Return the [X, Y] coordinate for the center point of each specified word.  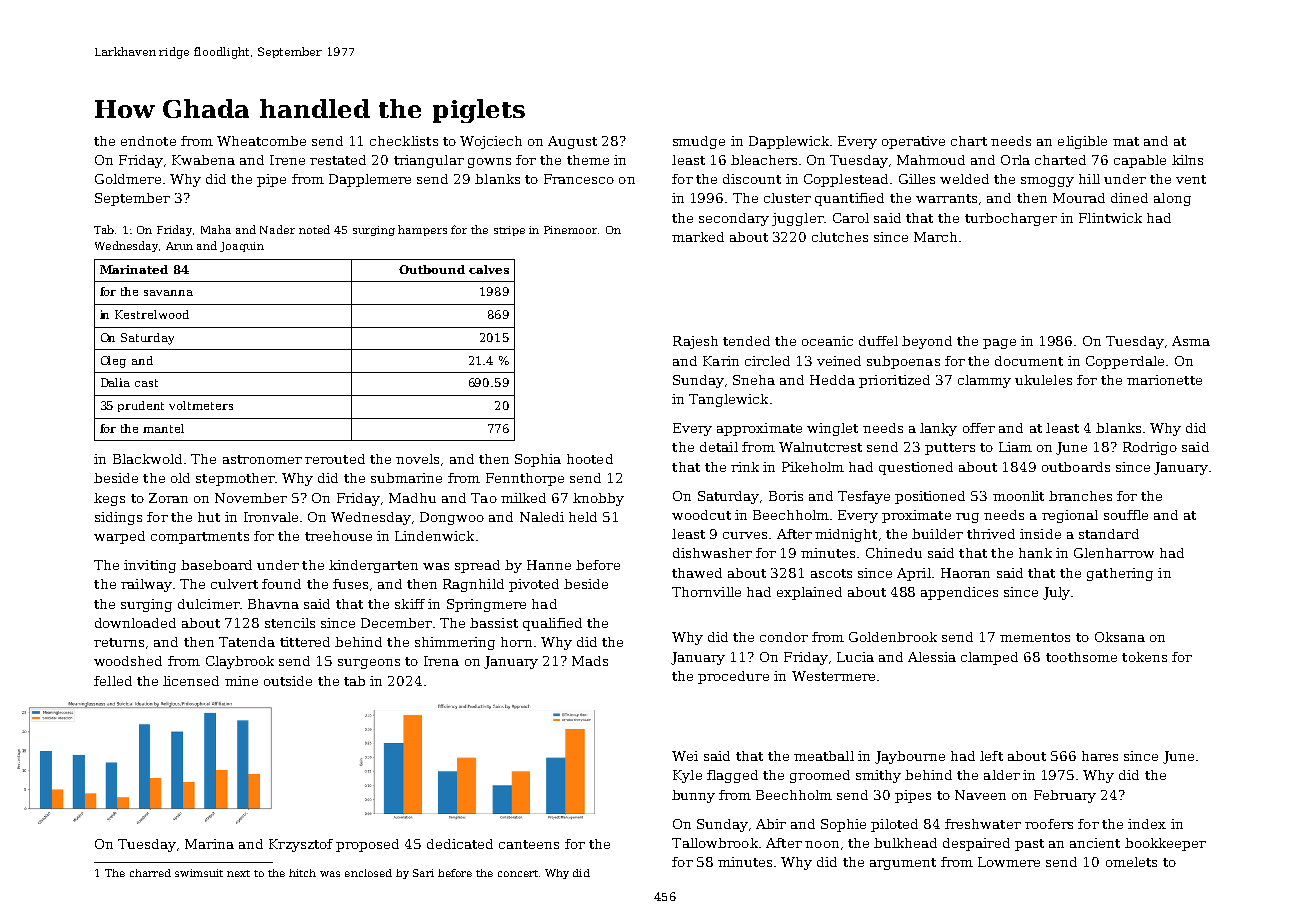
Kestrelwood [152, 314]
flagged [732, 776]
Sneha [754, 380]
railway [146, 585]
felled [113, 681]
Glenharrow [1114, 553]
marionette [1164, 380]
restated [338, 160]
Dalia [115, 382]
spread [477, 566]
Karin [721, 361]
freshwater [983, 824]
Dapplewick [789, 142]
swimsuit [199, 873]
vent [1191, 179]
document [1029, 361]
